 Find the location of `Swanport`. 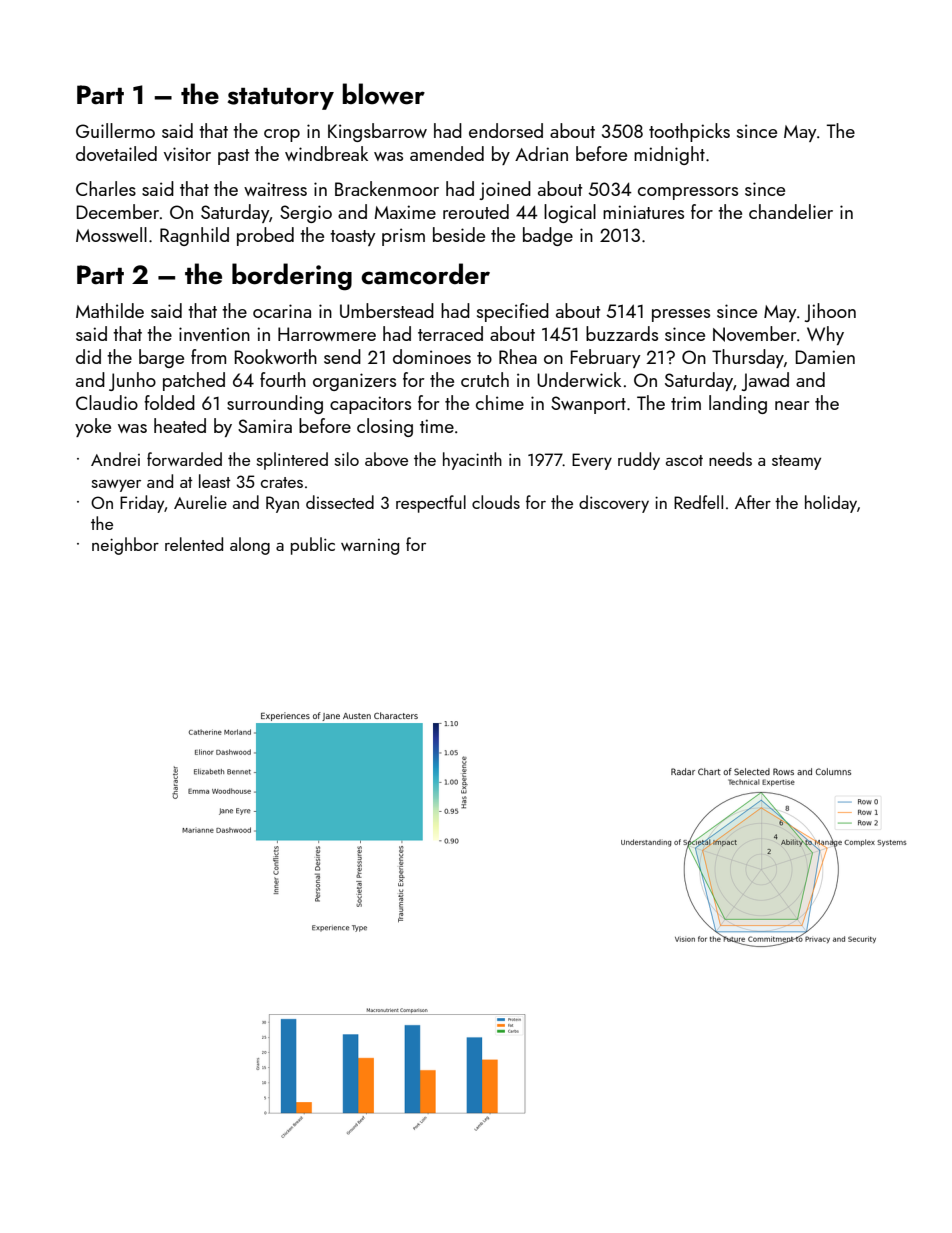

Swanport is located at coordinates (588, 405).
